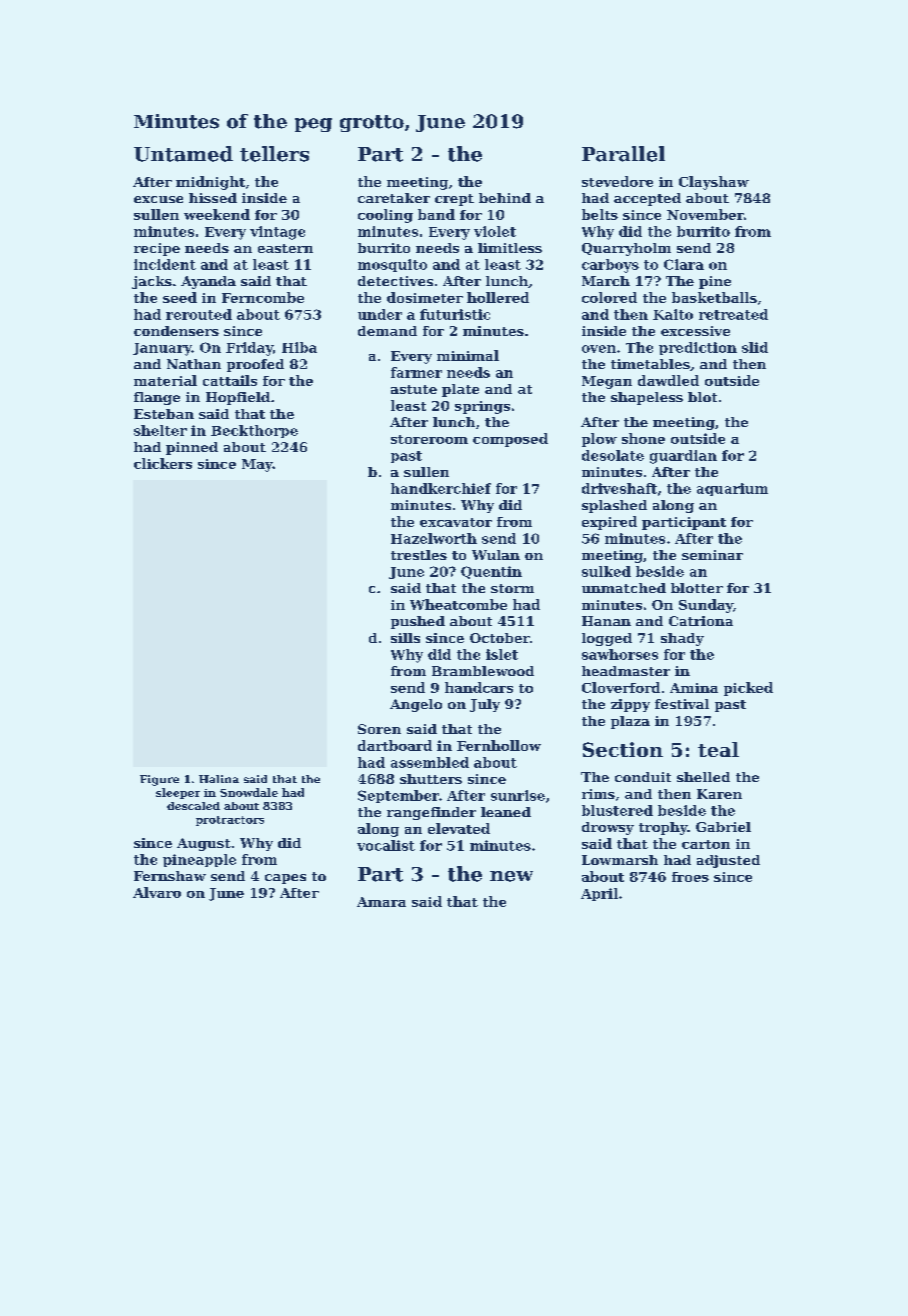 Image resolution: width=908 pixels, height=1316 pixels. I want to click on springs, so click(482, 407).
